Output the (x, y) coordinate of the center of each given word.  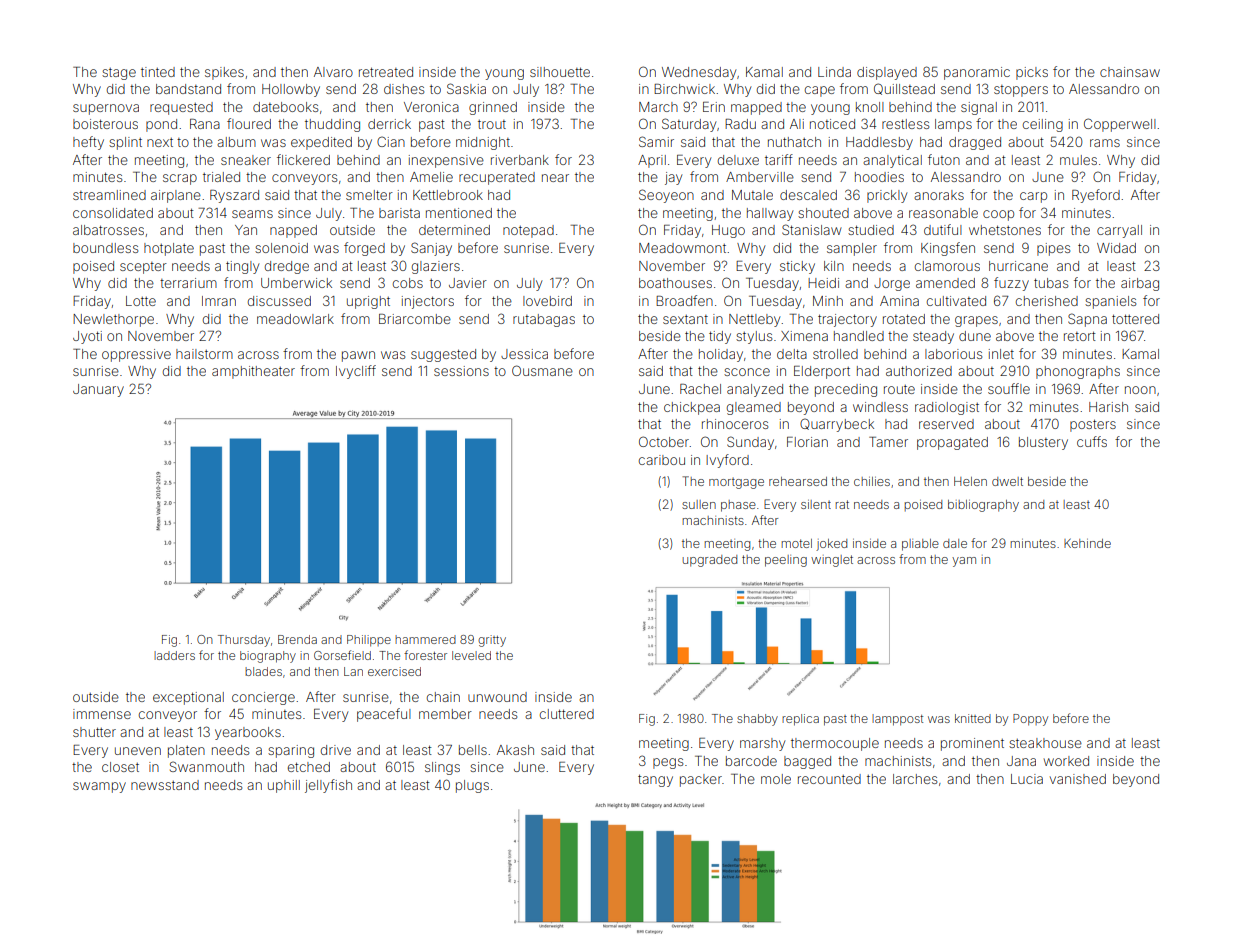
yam (964, 562)
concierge (263, 698)
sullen (699, 504)
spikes (224, 73)
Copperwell (1120, 125)
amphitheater (253, 372)
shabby (757, 720)
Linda (834, 72)
